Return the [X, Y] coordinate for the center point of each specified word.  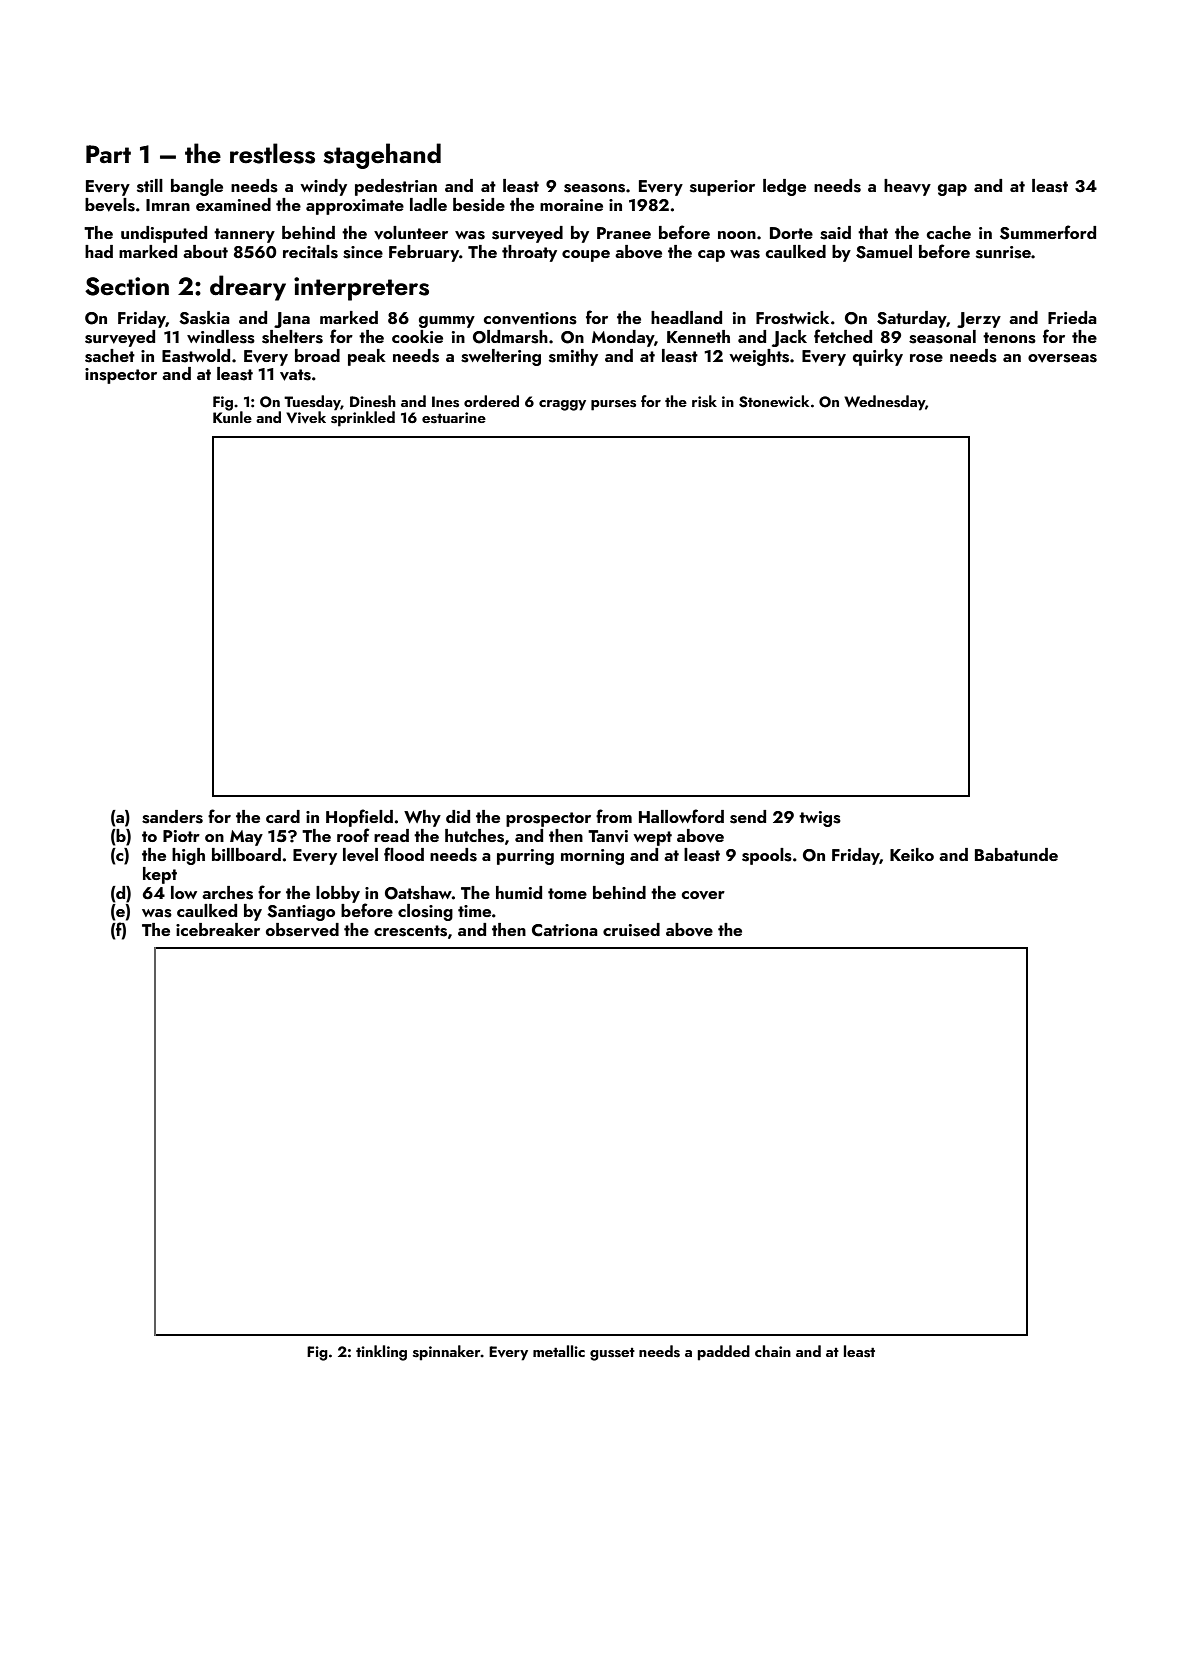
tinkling [381, 1353]
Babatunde [1016, 854]
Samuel [884, 252]
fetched [843, 336]
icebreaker [218, 929]
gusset [612, 1354]
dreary [248, 288]
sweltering [501, 357]
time [474, 911]
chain [773, 1351]
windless [221, 337]
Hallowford [681, 816]
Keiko [912, 854]
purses [613, 405]
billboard [246, 854]
